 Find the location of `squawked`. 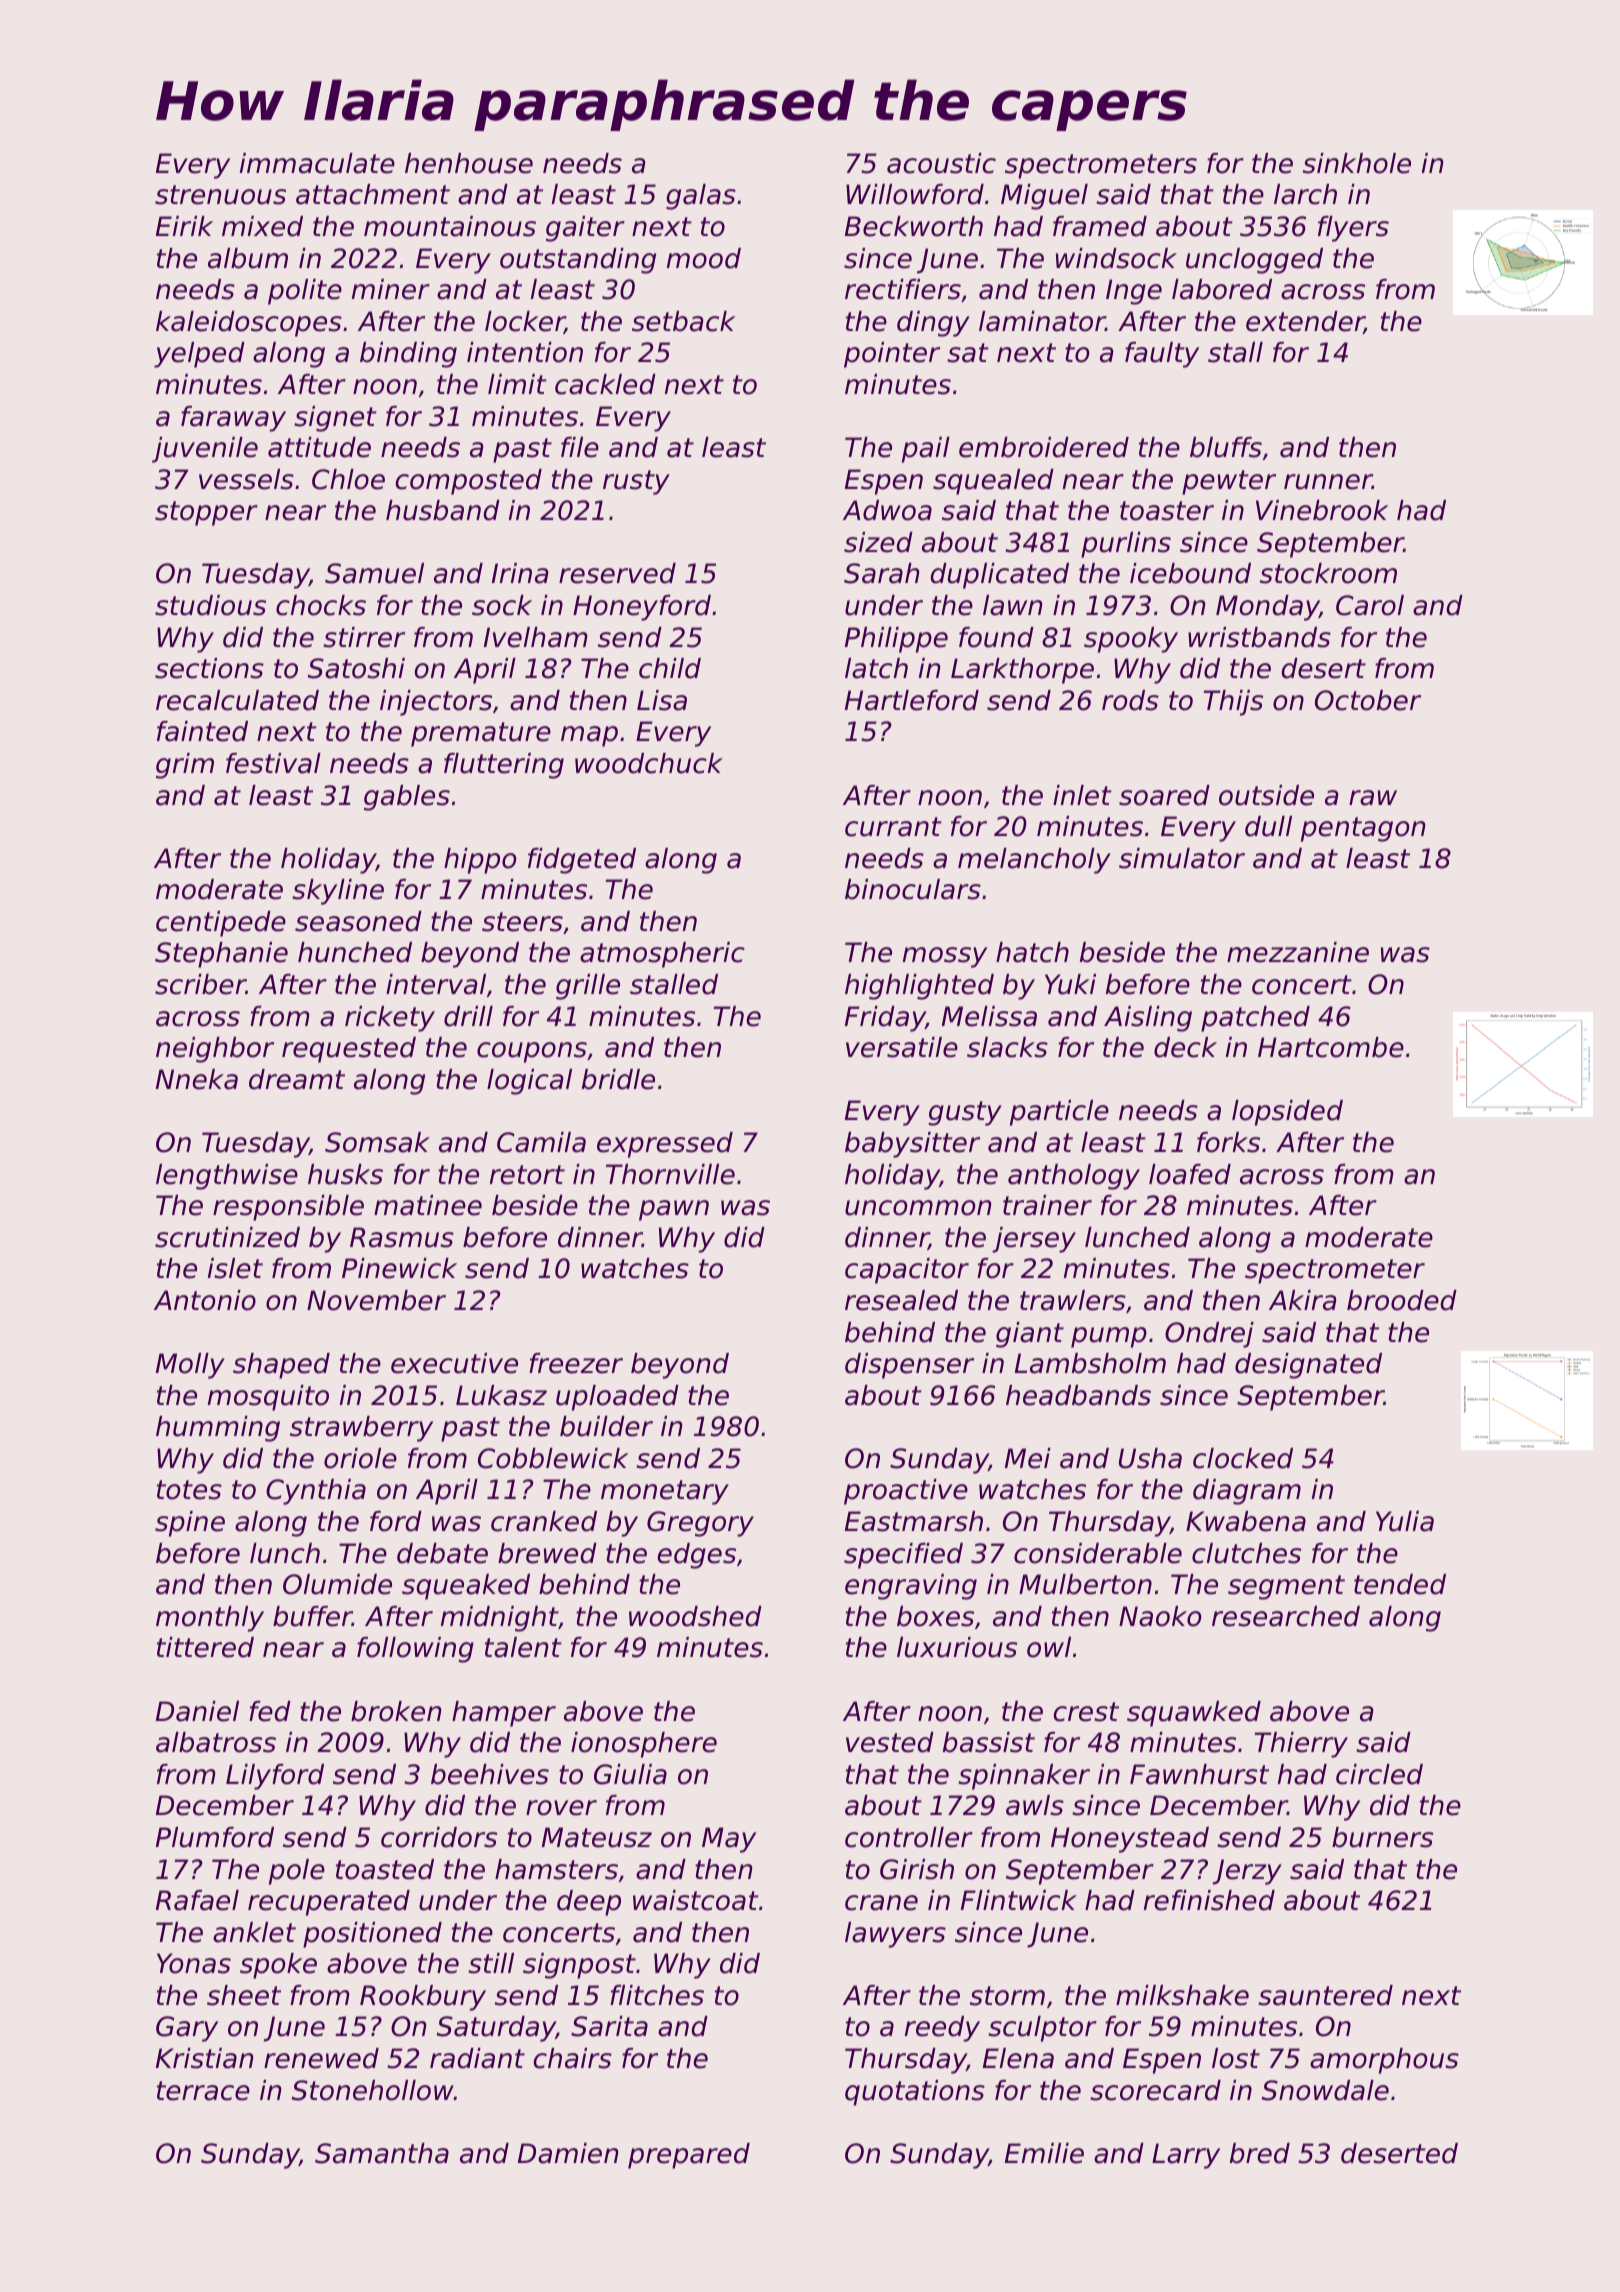

squawked is located at coordinates (1194, 1714).
